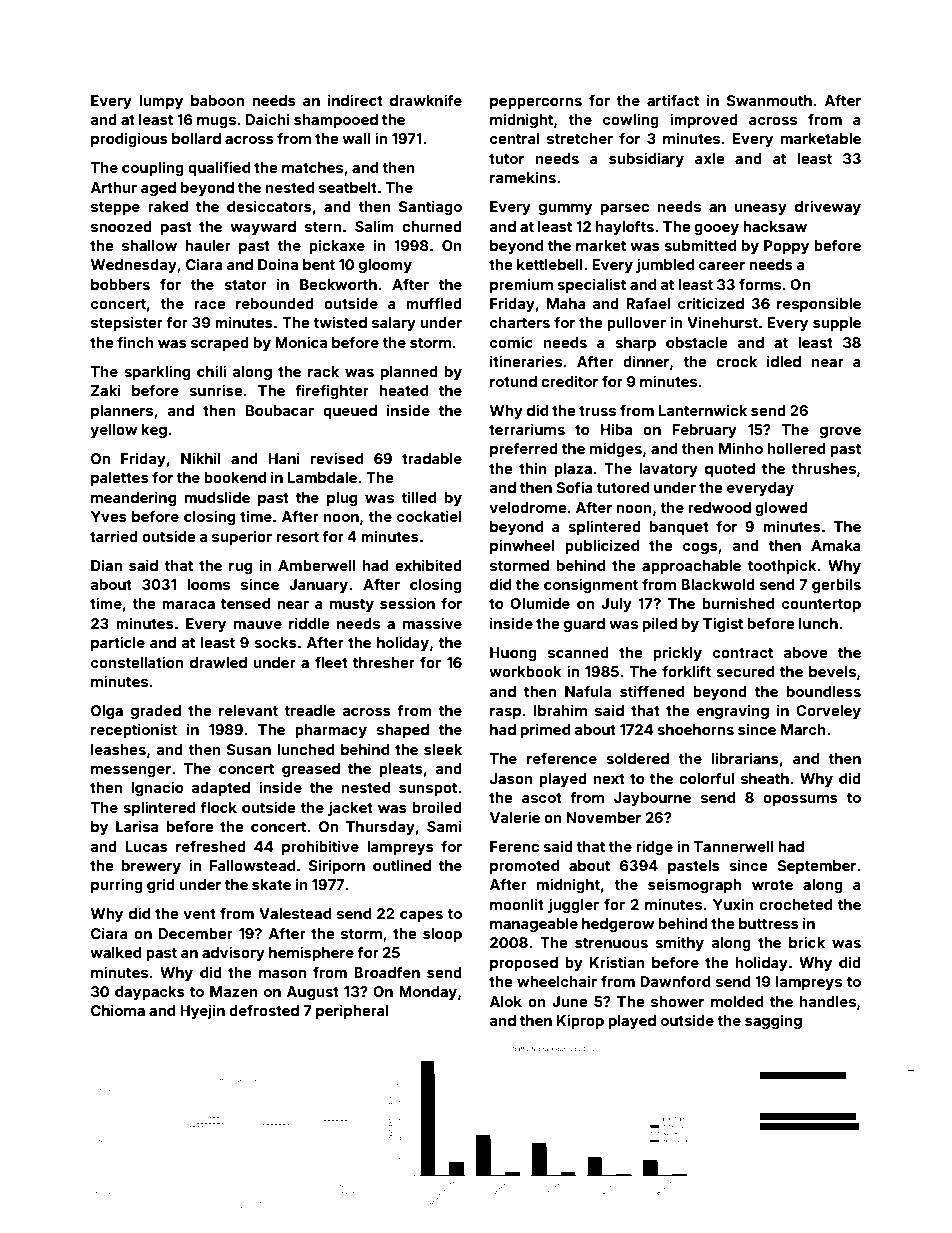 Image resolution: width=952 pixels, height=1233 pixels. Describe the element at coordinates (781, 509) in the page. I see `glowed` at that location.
